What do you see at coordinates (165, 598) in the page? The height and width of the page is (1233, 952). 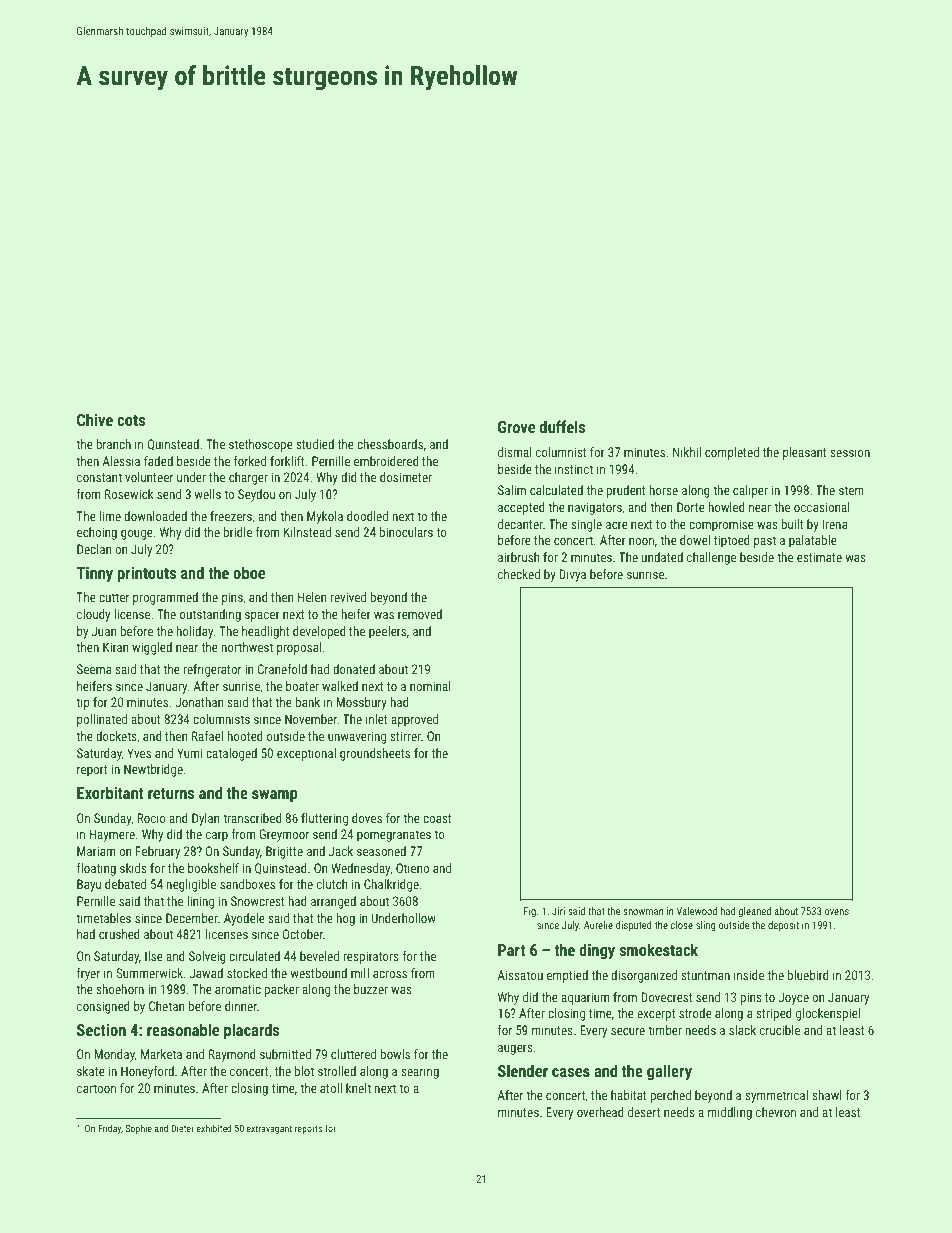 I see `programmed` at bounding box center [165, 598].
